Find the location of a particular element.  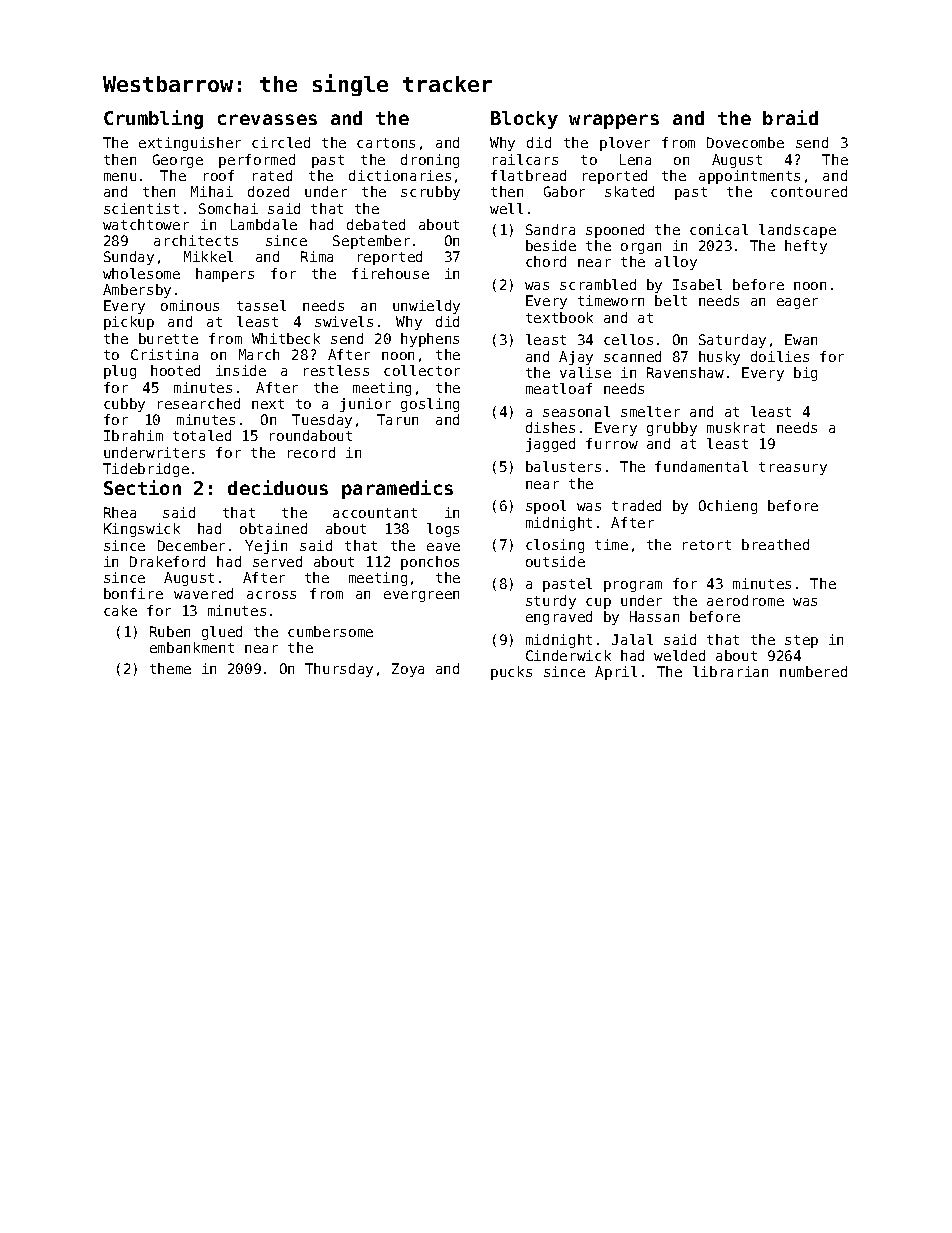

hefty is located at coordinates (806, 247).
